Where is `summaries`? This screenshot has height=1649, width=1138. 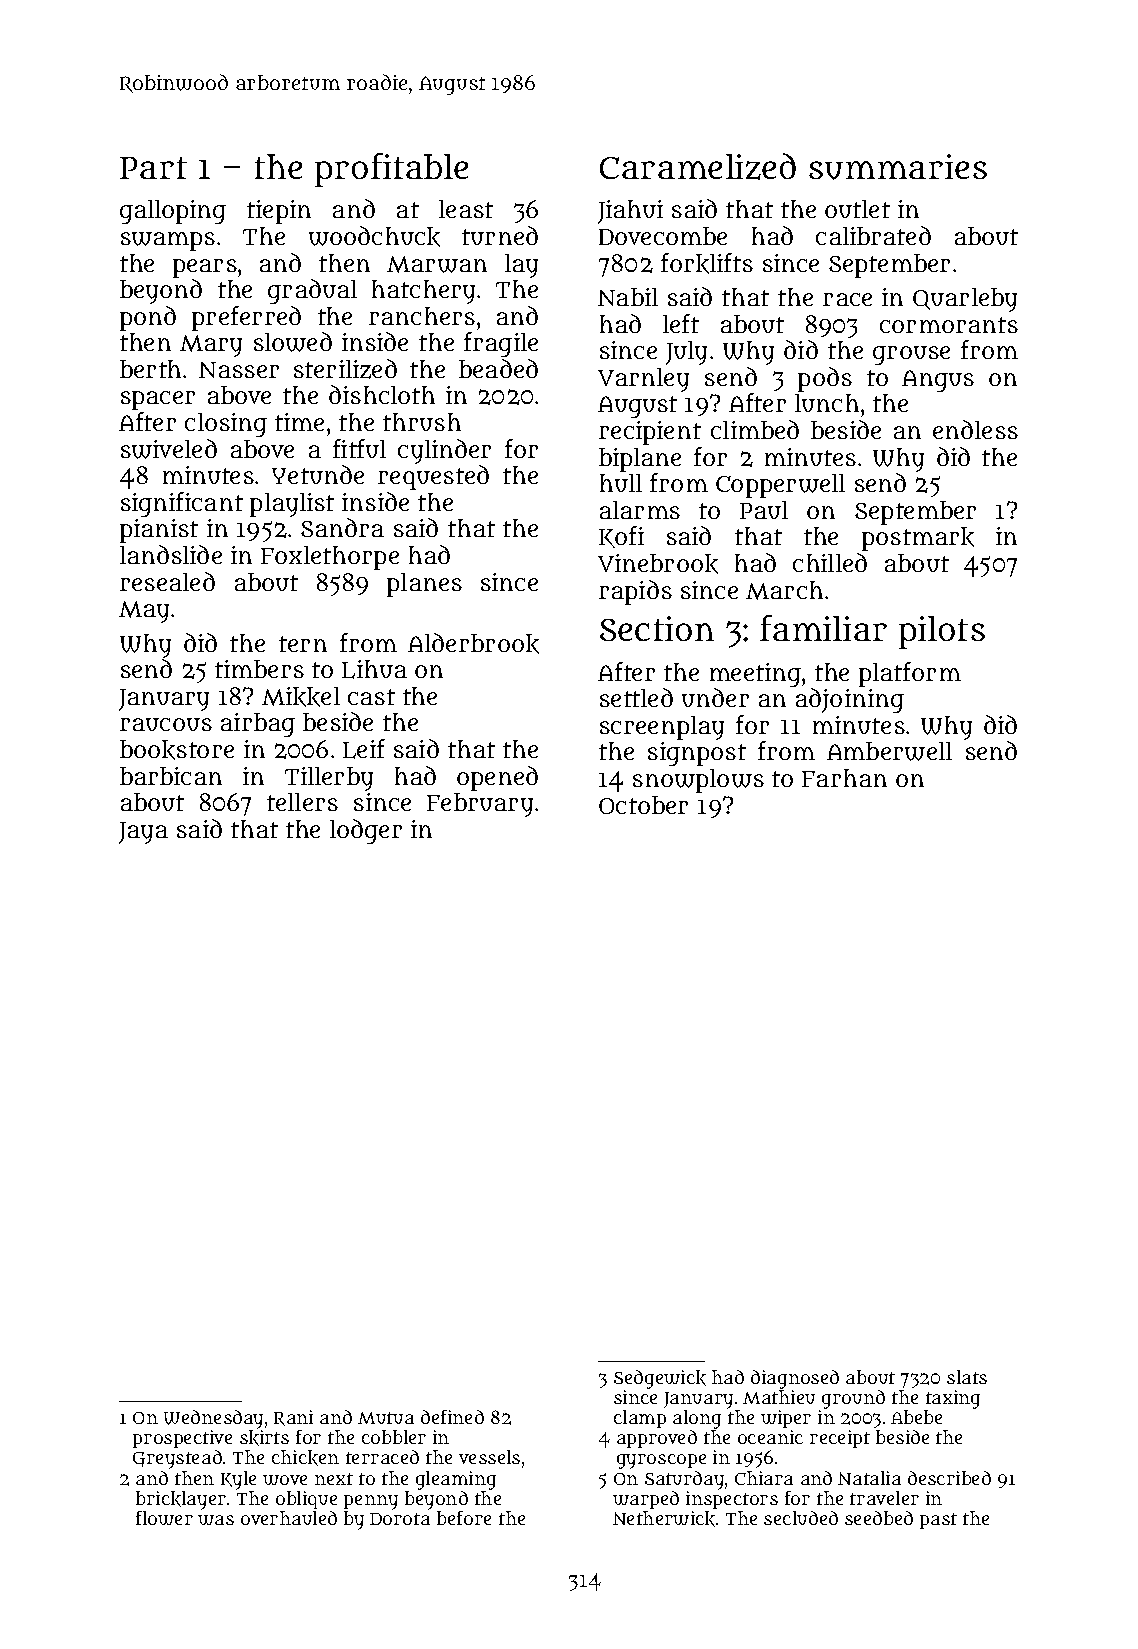 summaries is located at coordinates (898, 167).
